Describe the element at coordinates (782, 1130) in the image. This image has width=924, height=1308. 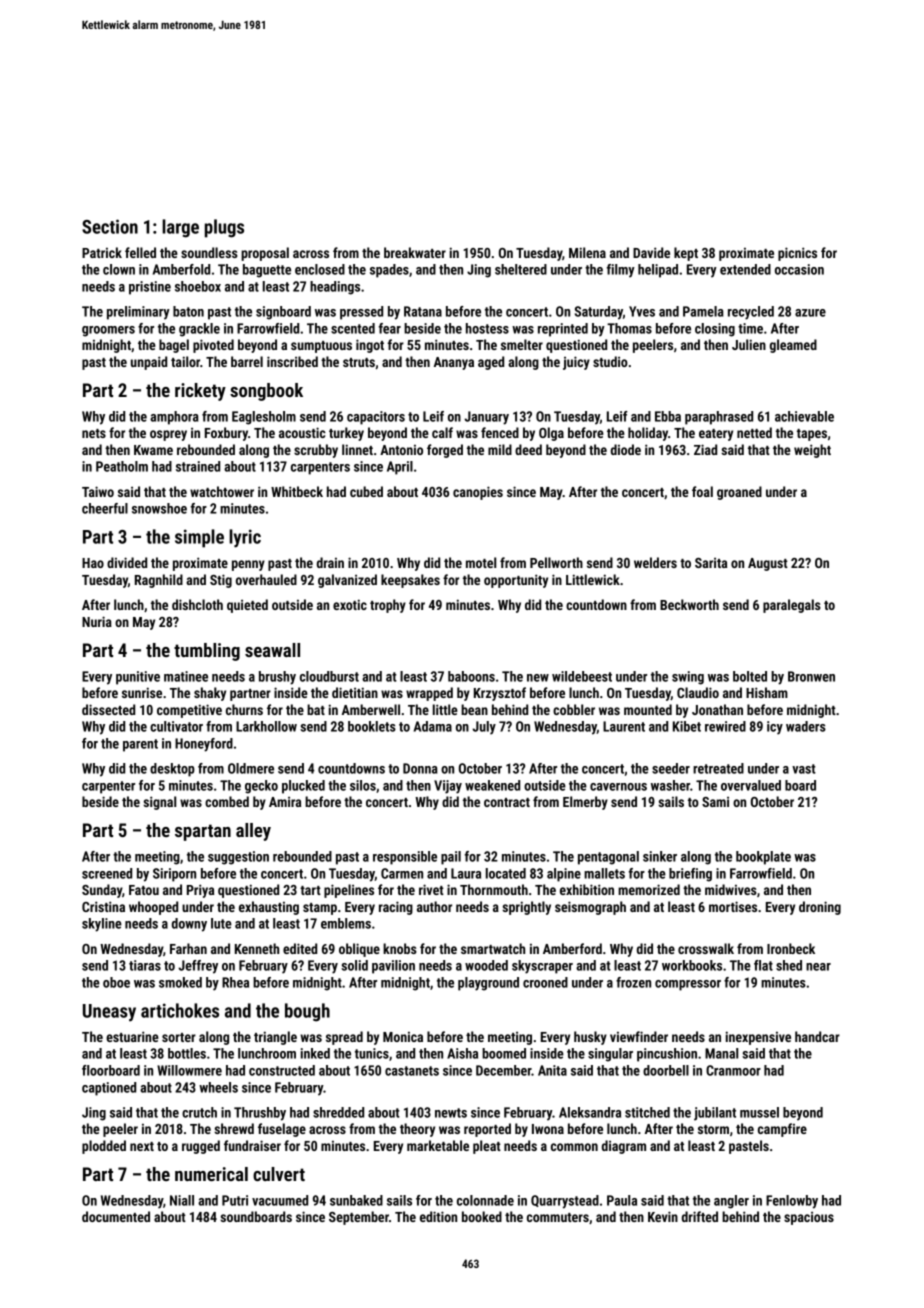
I see `campfire` at that location.
